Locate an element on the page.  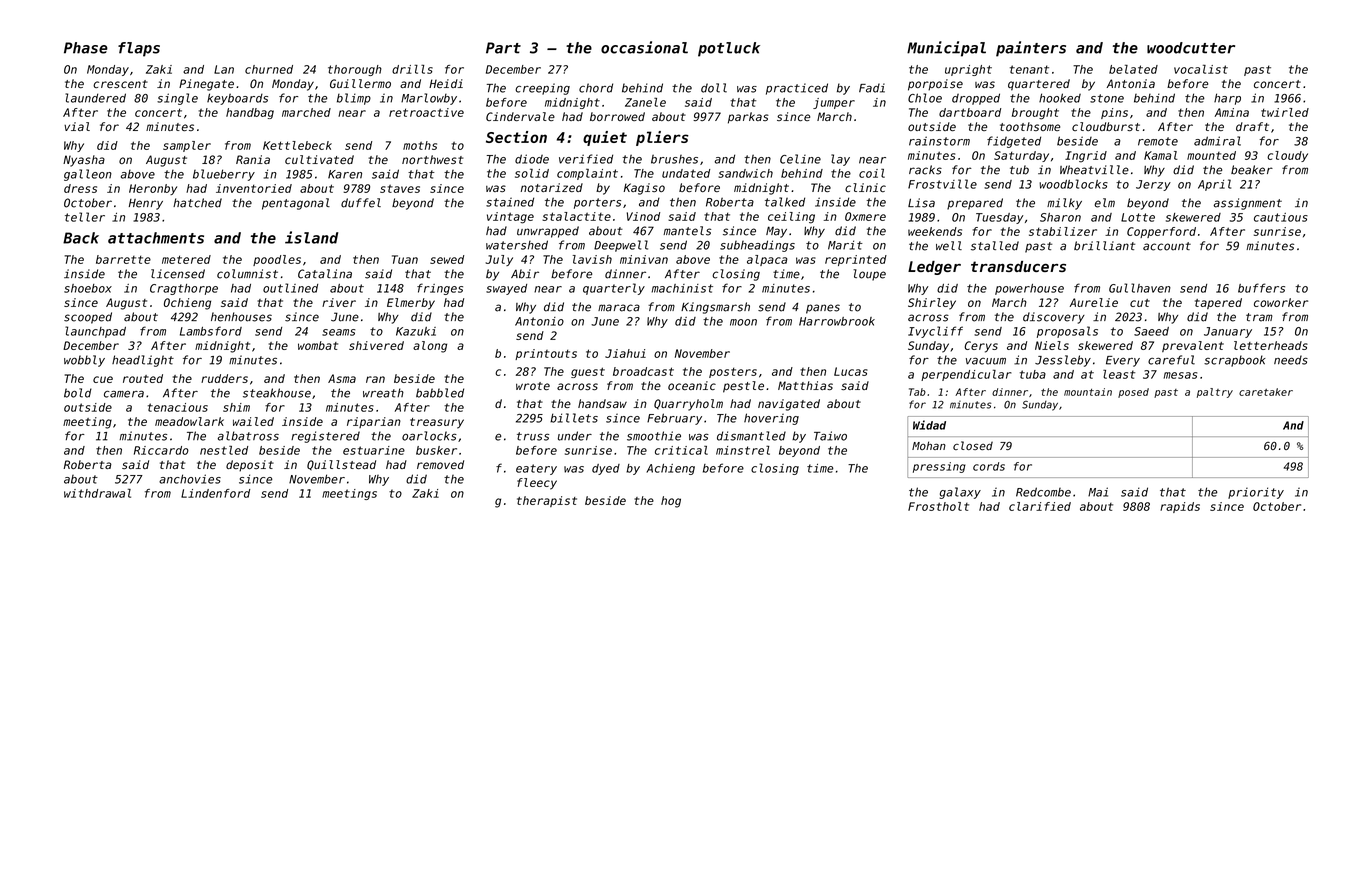
quarterly is located at coordinates (614, 289).
